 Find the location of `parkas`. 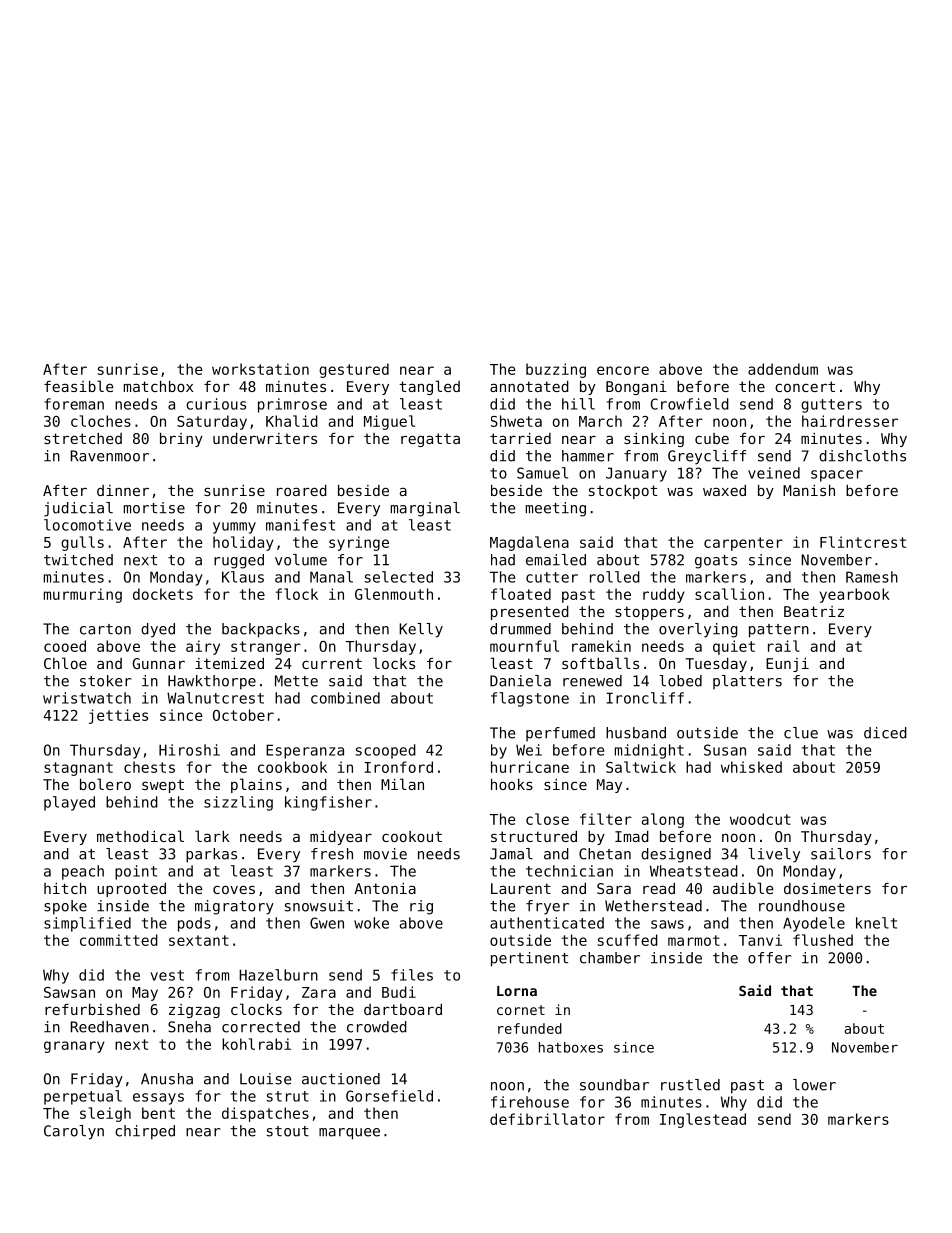

parkas is located at coordinates (211, 855).
